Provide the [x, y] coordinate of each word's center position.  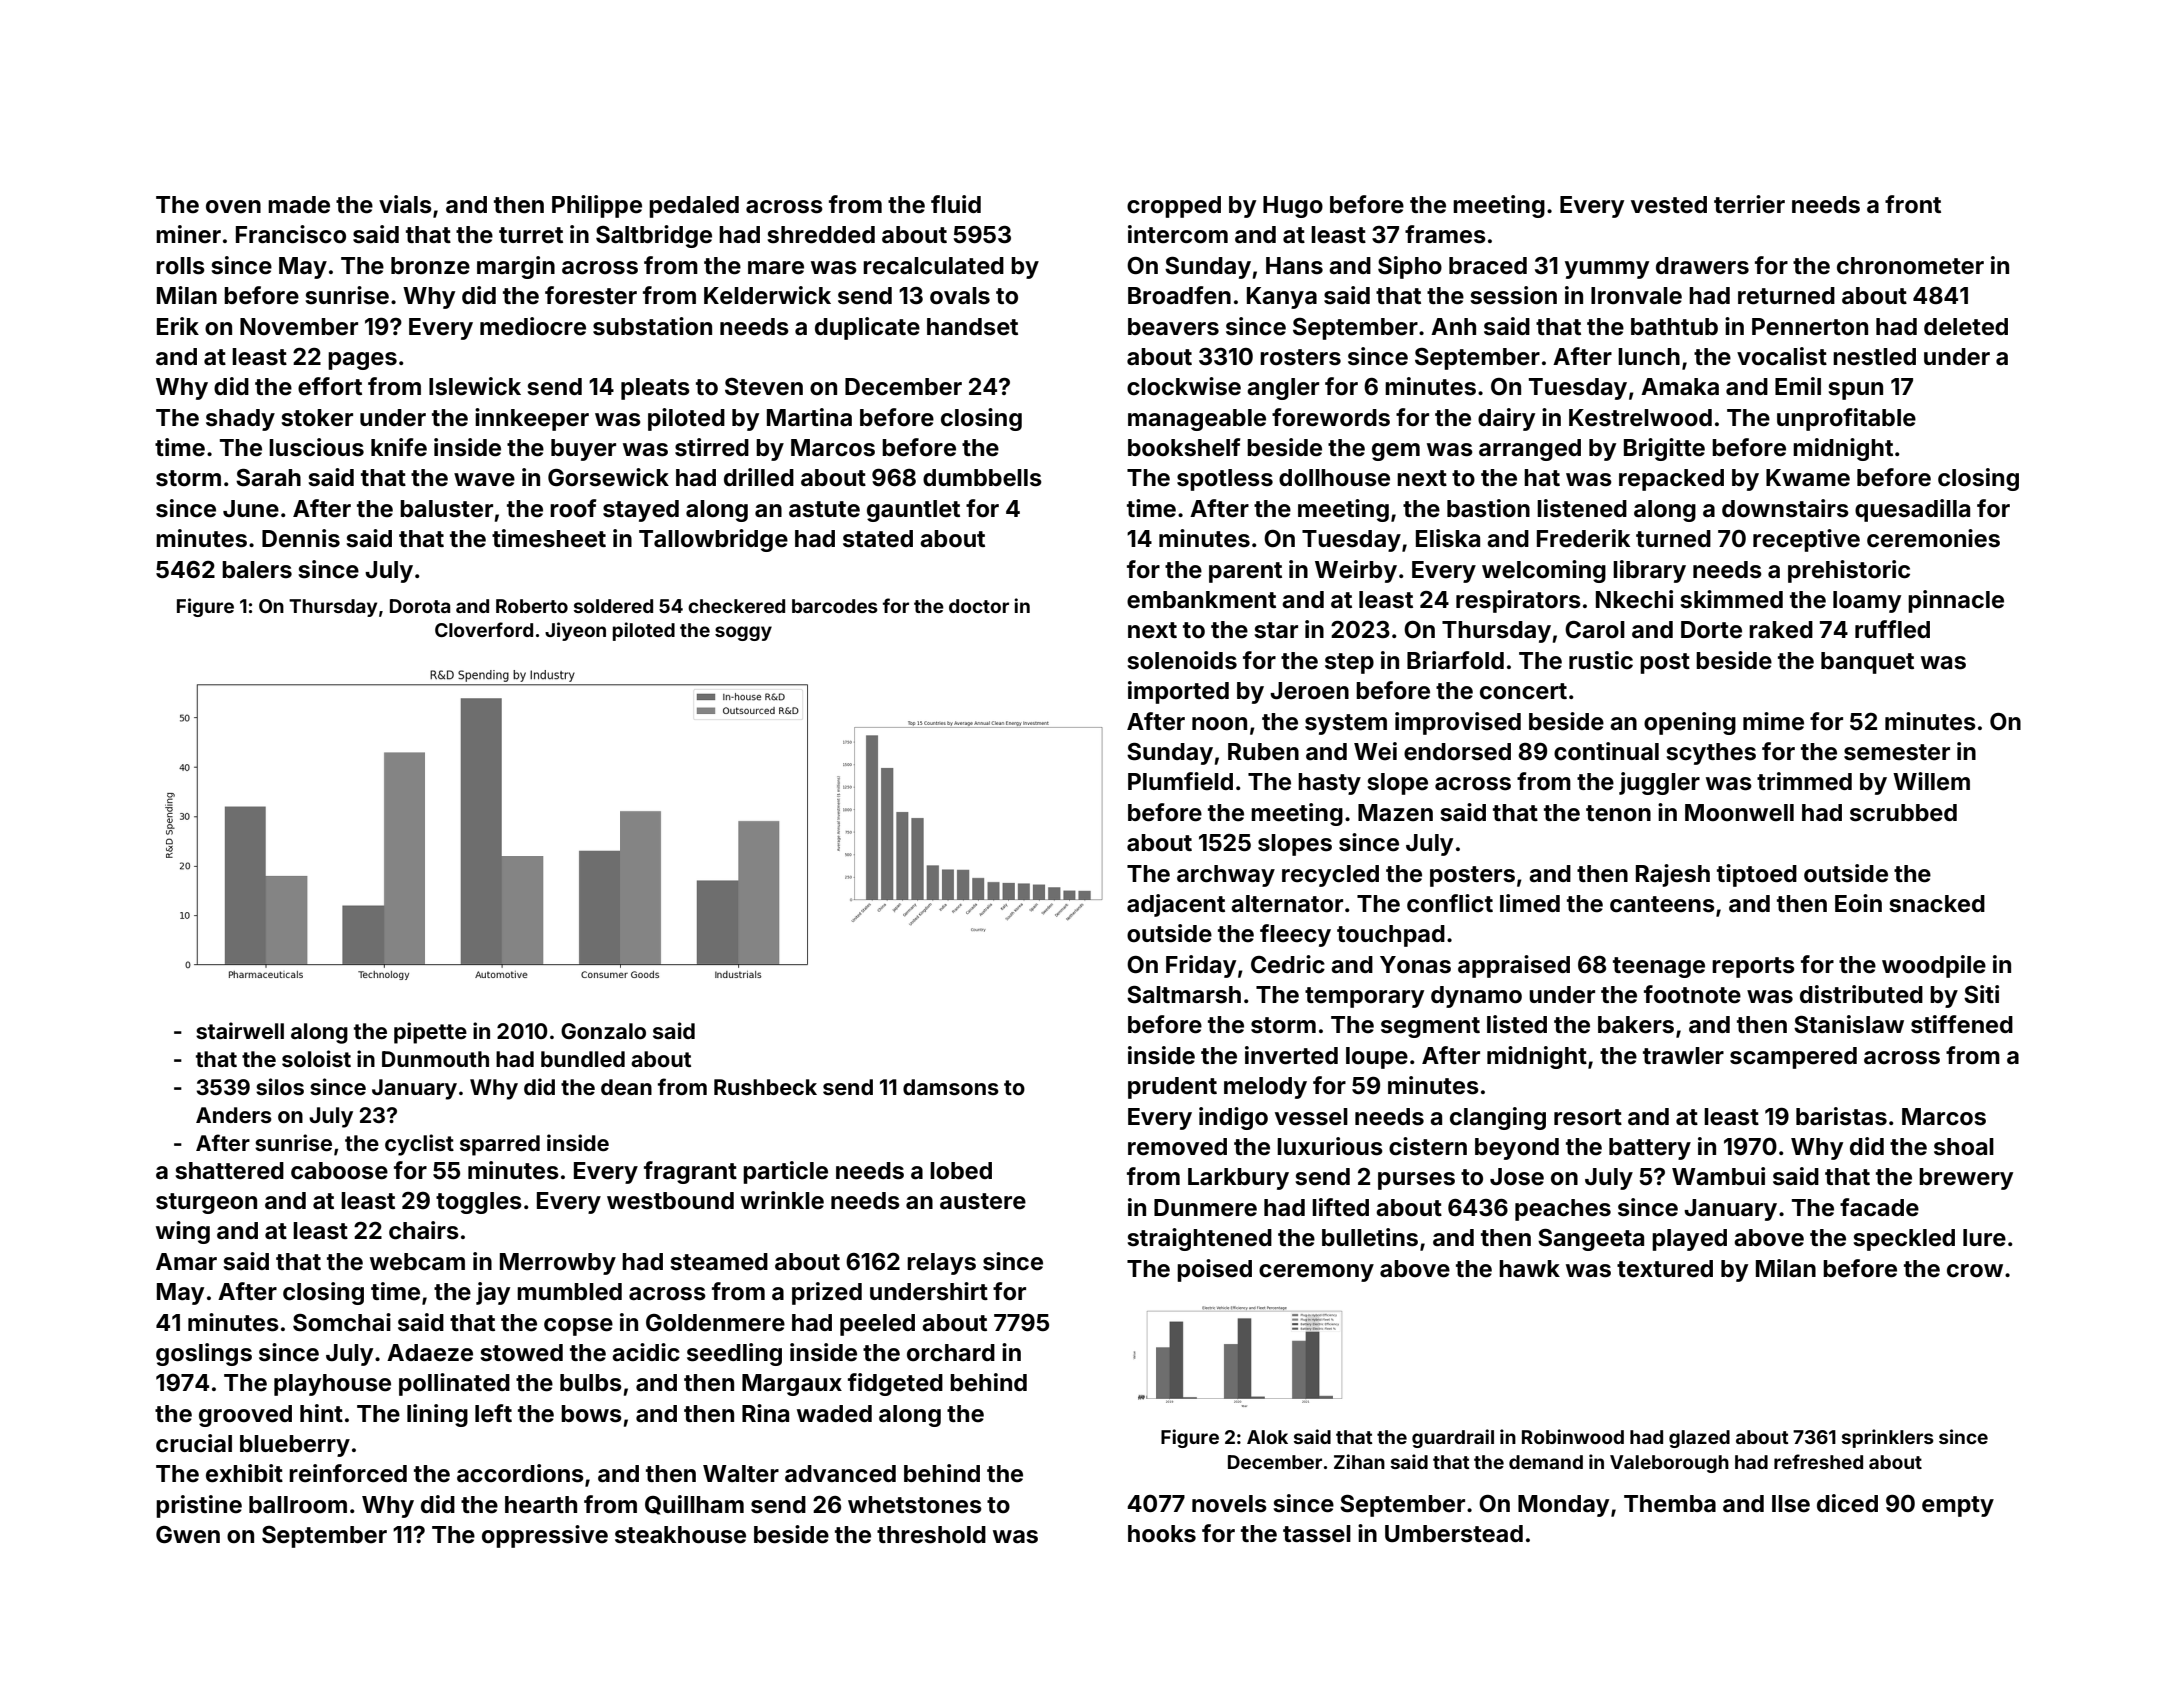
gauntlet [913, 511]
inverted [1291, 1055]
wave [484, 480]
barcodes [835, 606]
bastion [1488, 508]
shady [240, 420]
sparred [500, 1145]
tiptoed [1757, 875]
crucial [194, 1443]
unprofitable [1846, 419]
